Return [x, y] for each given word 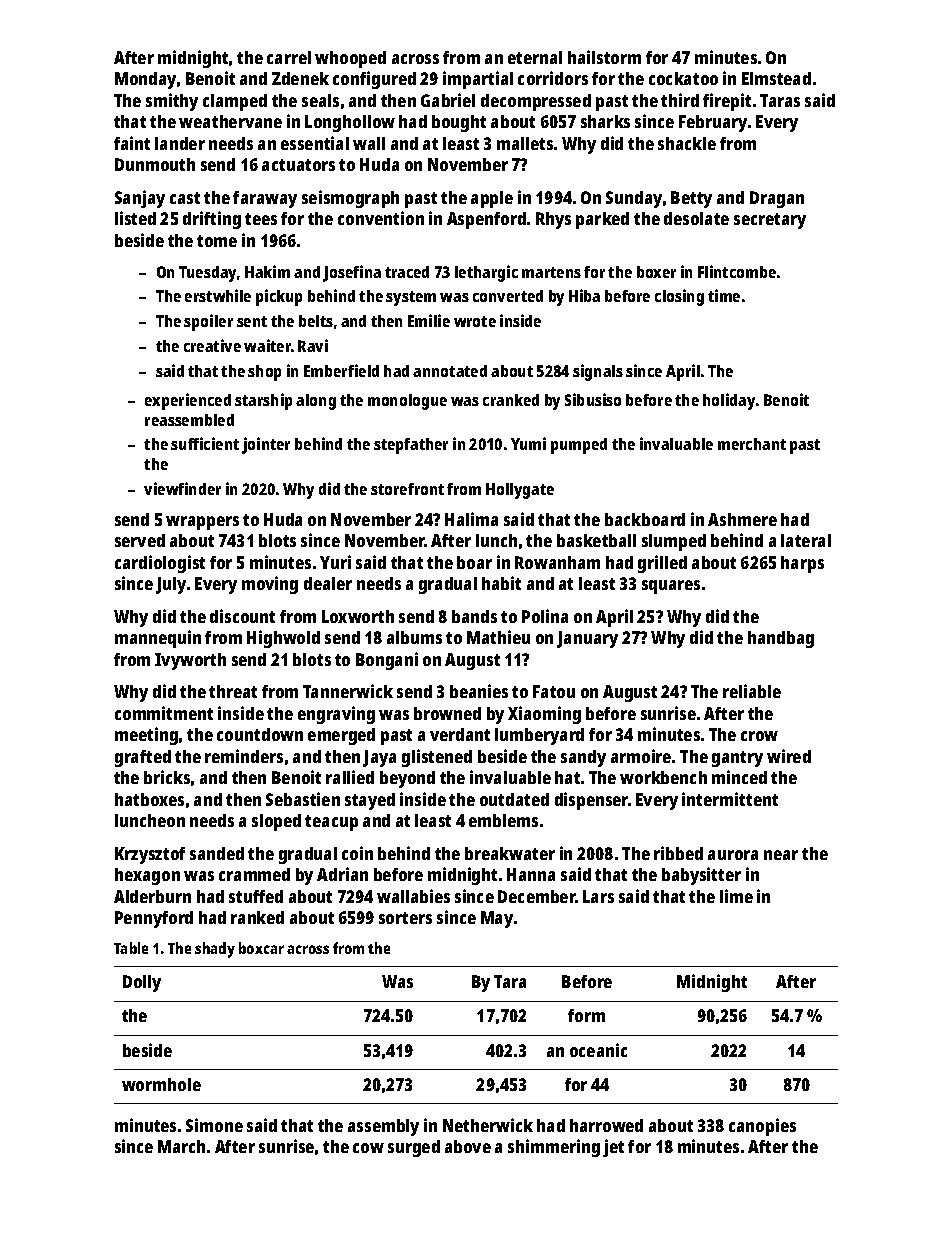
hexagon [147, 876]
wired [789, 756]
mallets [525, 143]
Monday [145, 80]
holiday [729, 401]
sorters [405, 918]
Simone [214, 1125]
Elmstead [776, 78]
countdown [260, 734]
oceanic [598, 1050]
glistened [437, 758]
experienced [188, 401]
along [316, 402]
